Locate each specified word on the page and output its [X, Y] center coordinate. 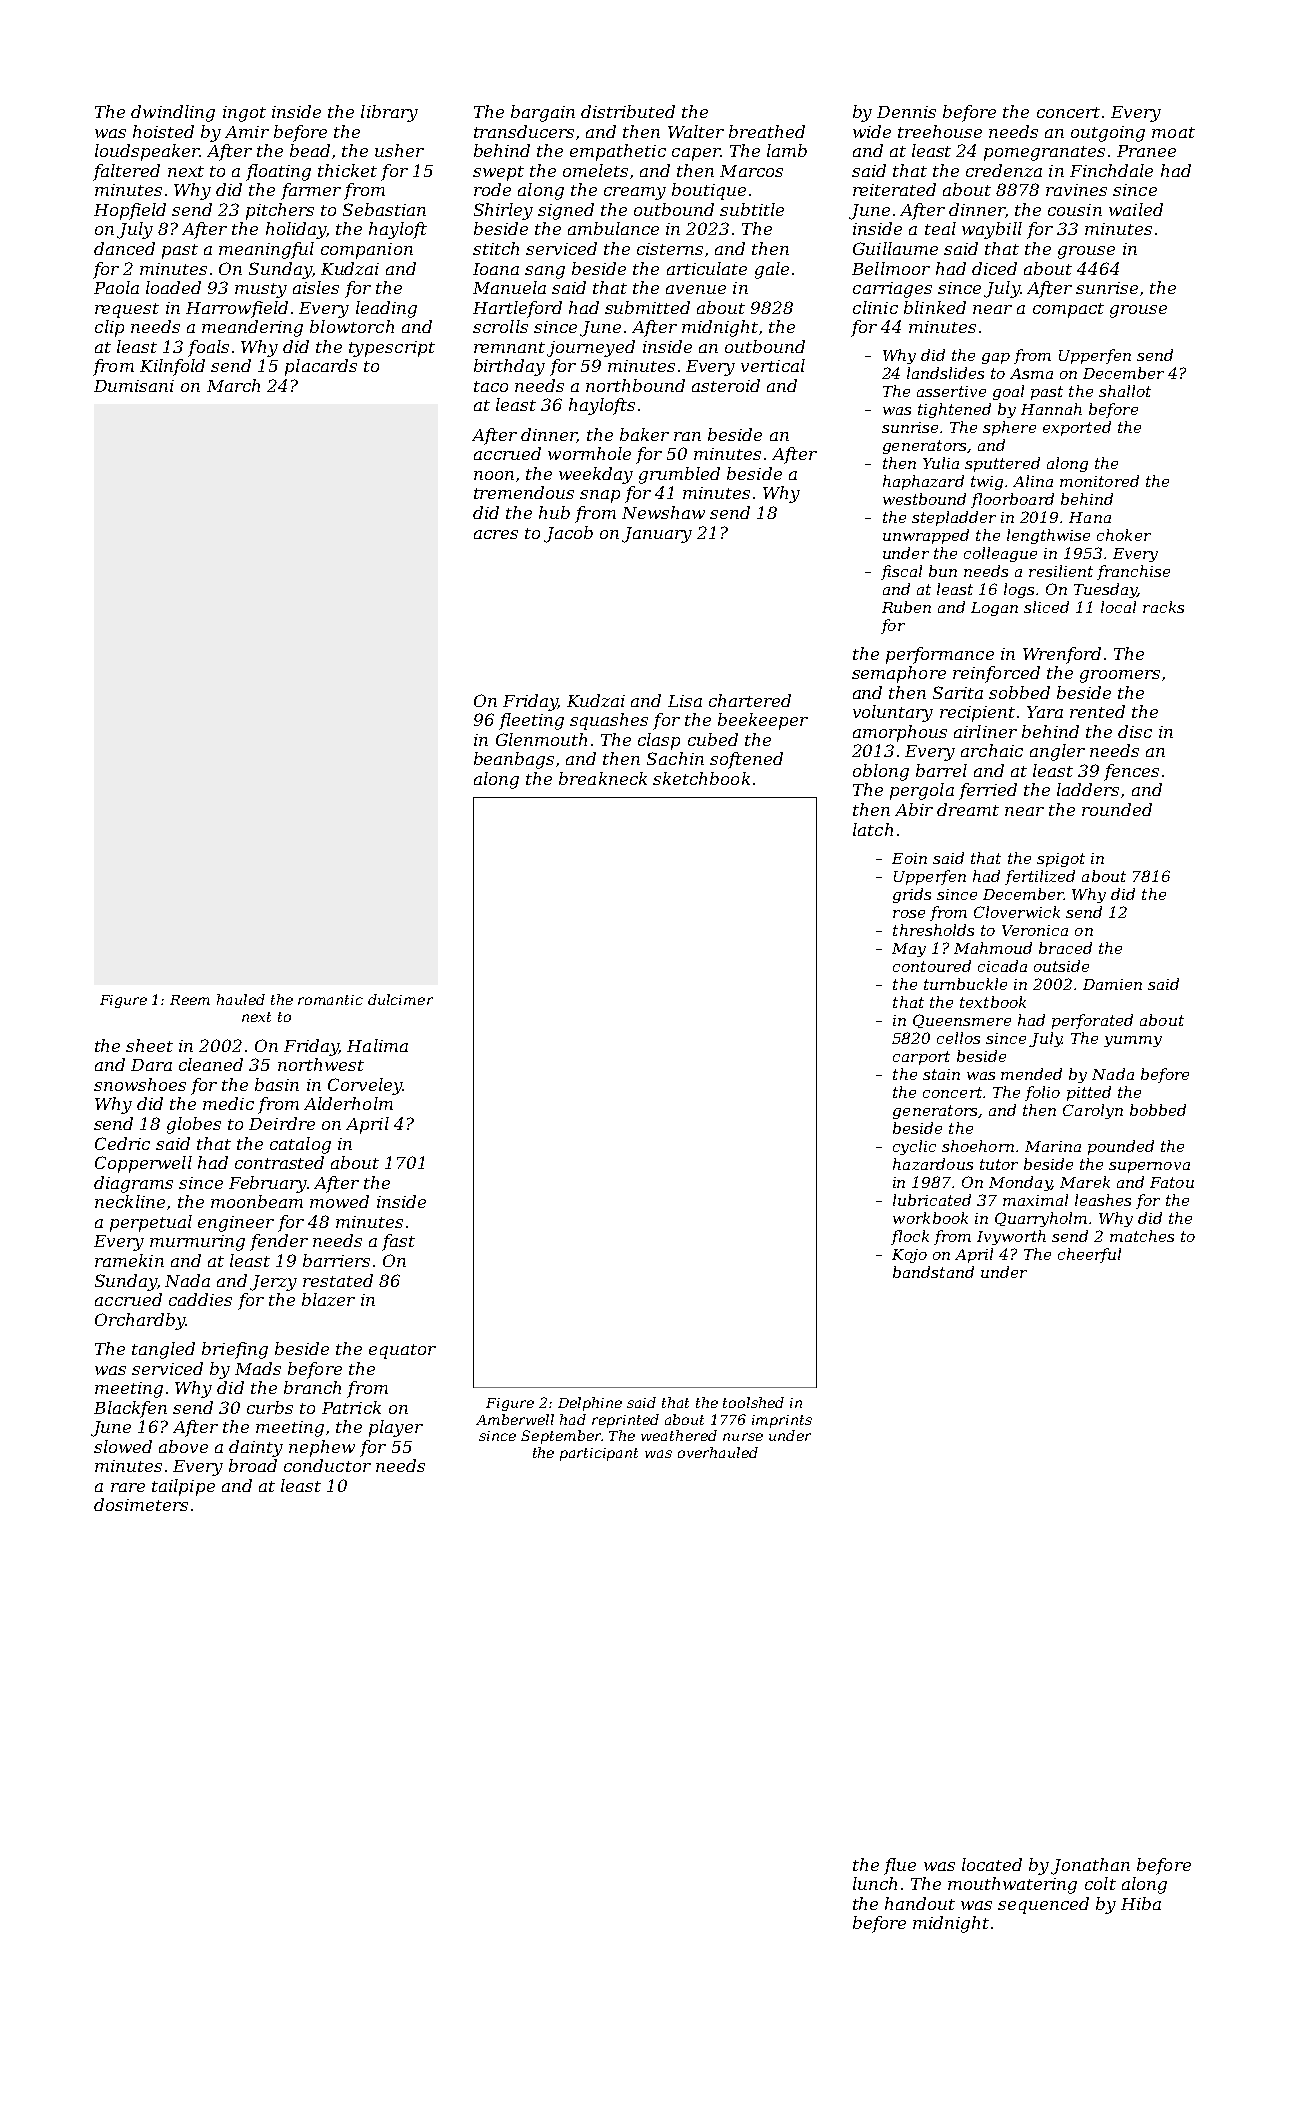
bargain [543, 113]
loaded [173, 287]
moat [1173, 132]
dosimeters [141, 1504]
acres [496, 534]
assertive [951, 391]
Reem [190, 1000]
